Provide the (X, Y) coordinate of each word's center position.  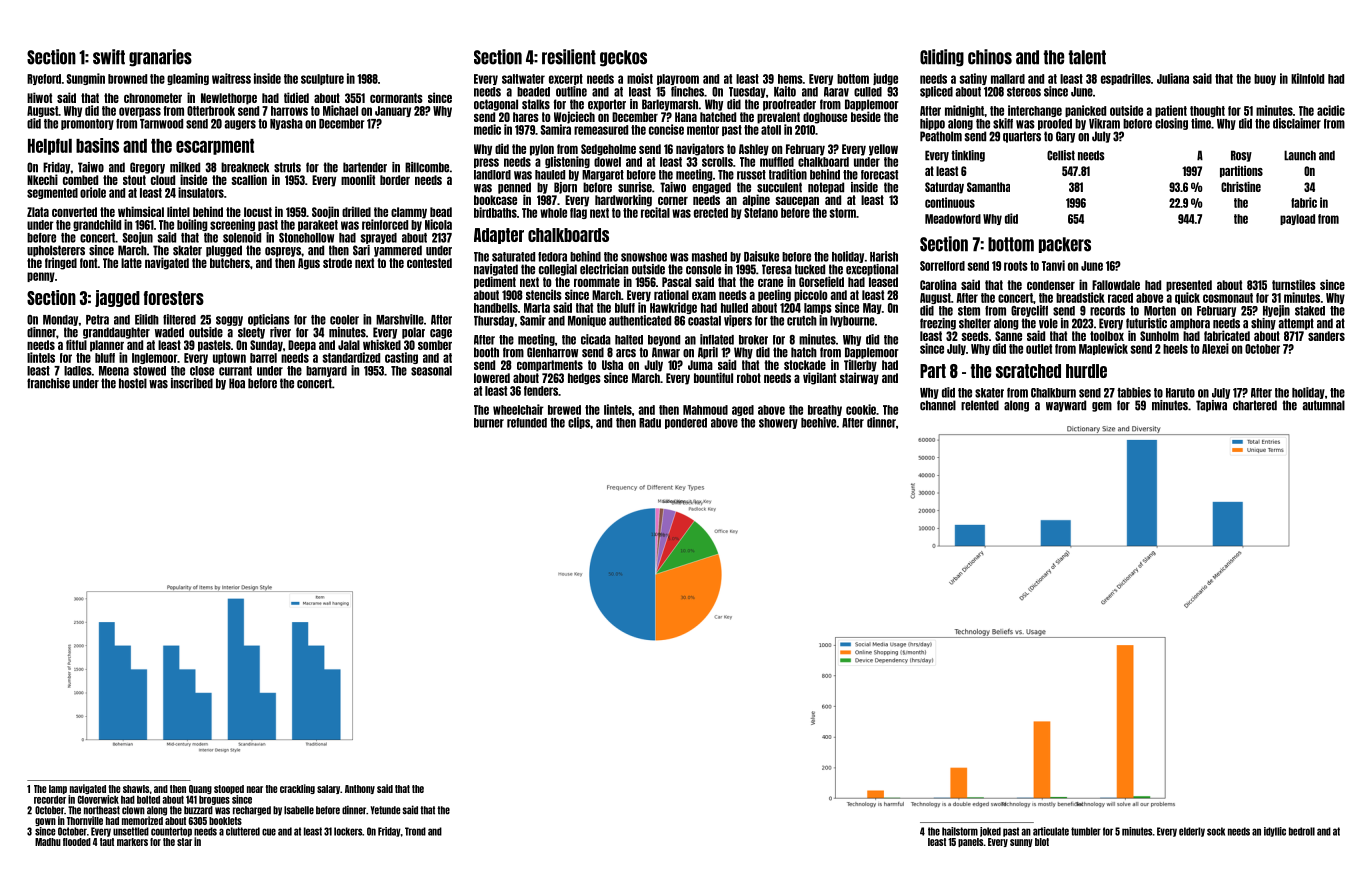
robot (749, 378)
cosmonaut (1228, 298)
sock (1216, 831)
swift (109, 57)
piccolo (810, 295)
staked (1310, 311)
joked (990, 832)
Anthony (360, 789)
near (255, 789)
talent (1087, 57)
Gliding (942, 58)
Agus (309, 264)
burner (489, 423)
